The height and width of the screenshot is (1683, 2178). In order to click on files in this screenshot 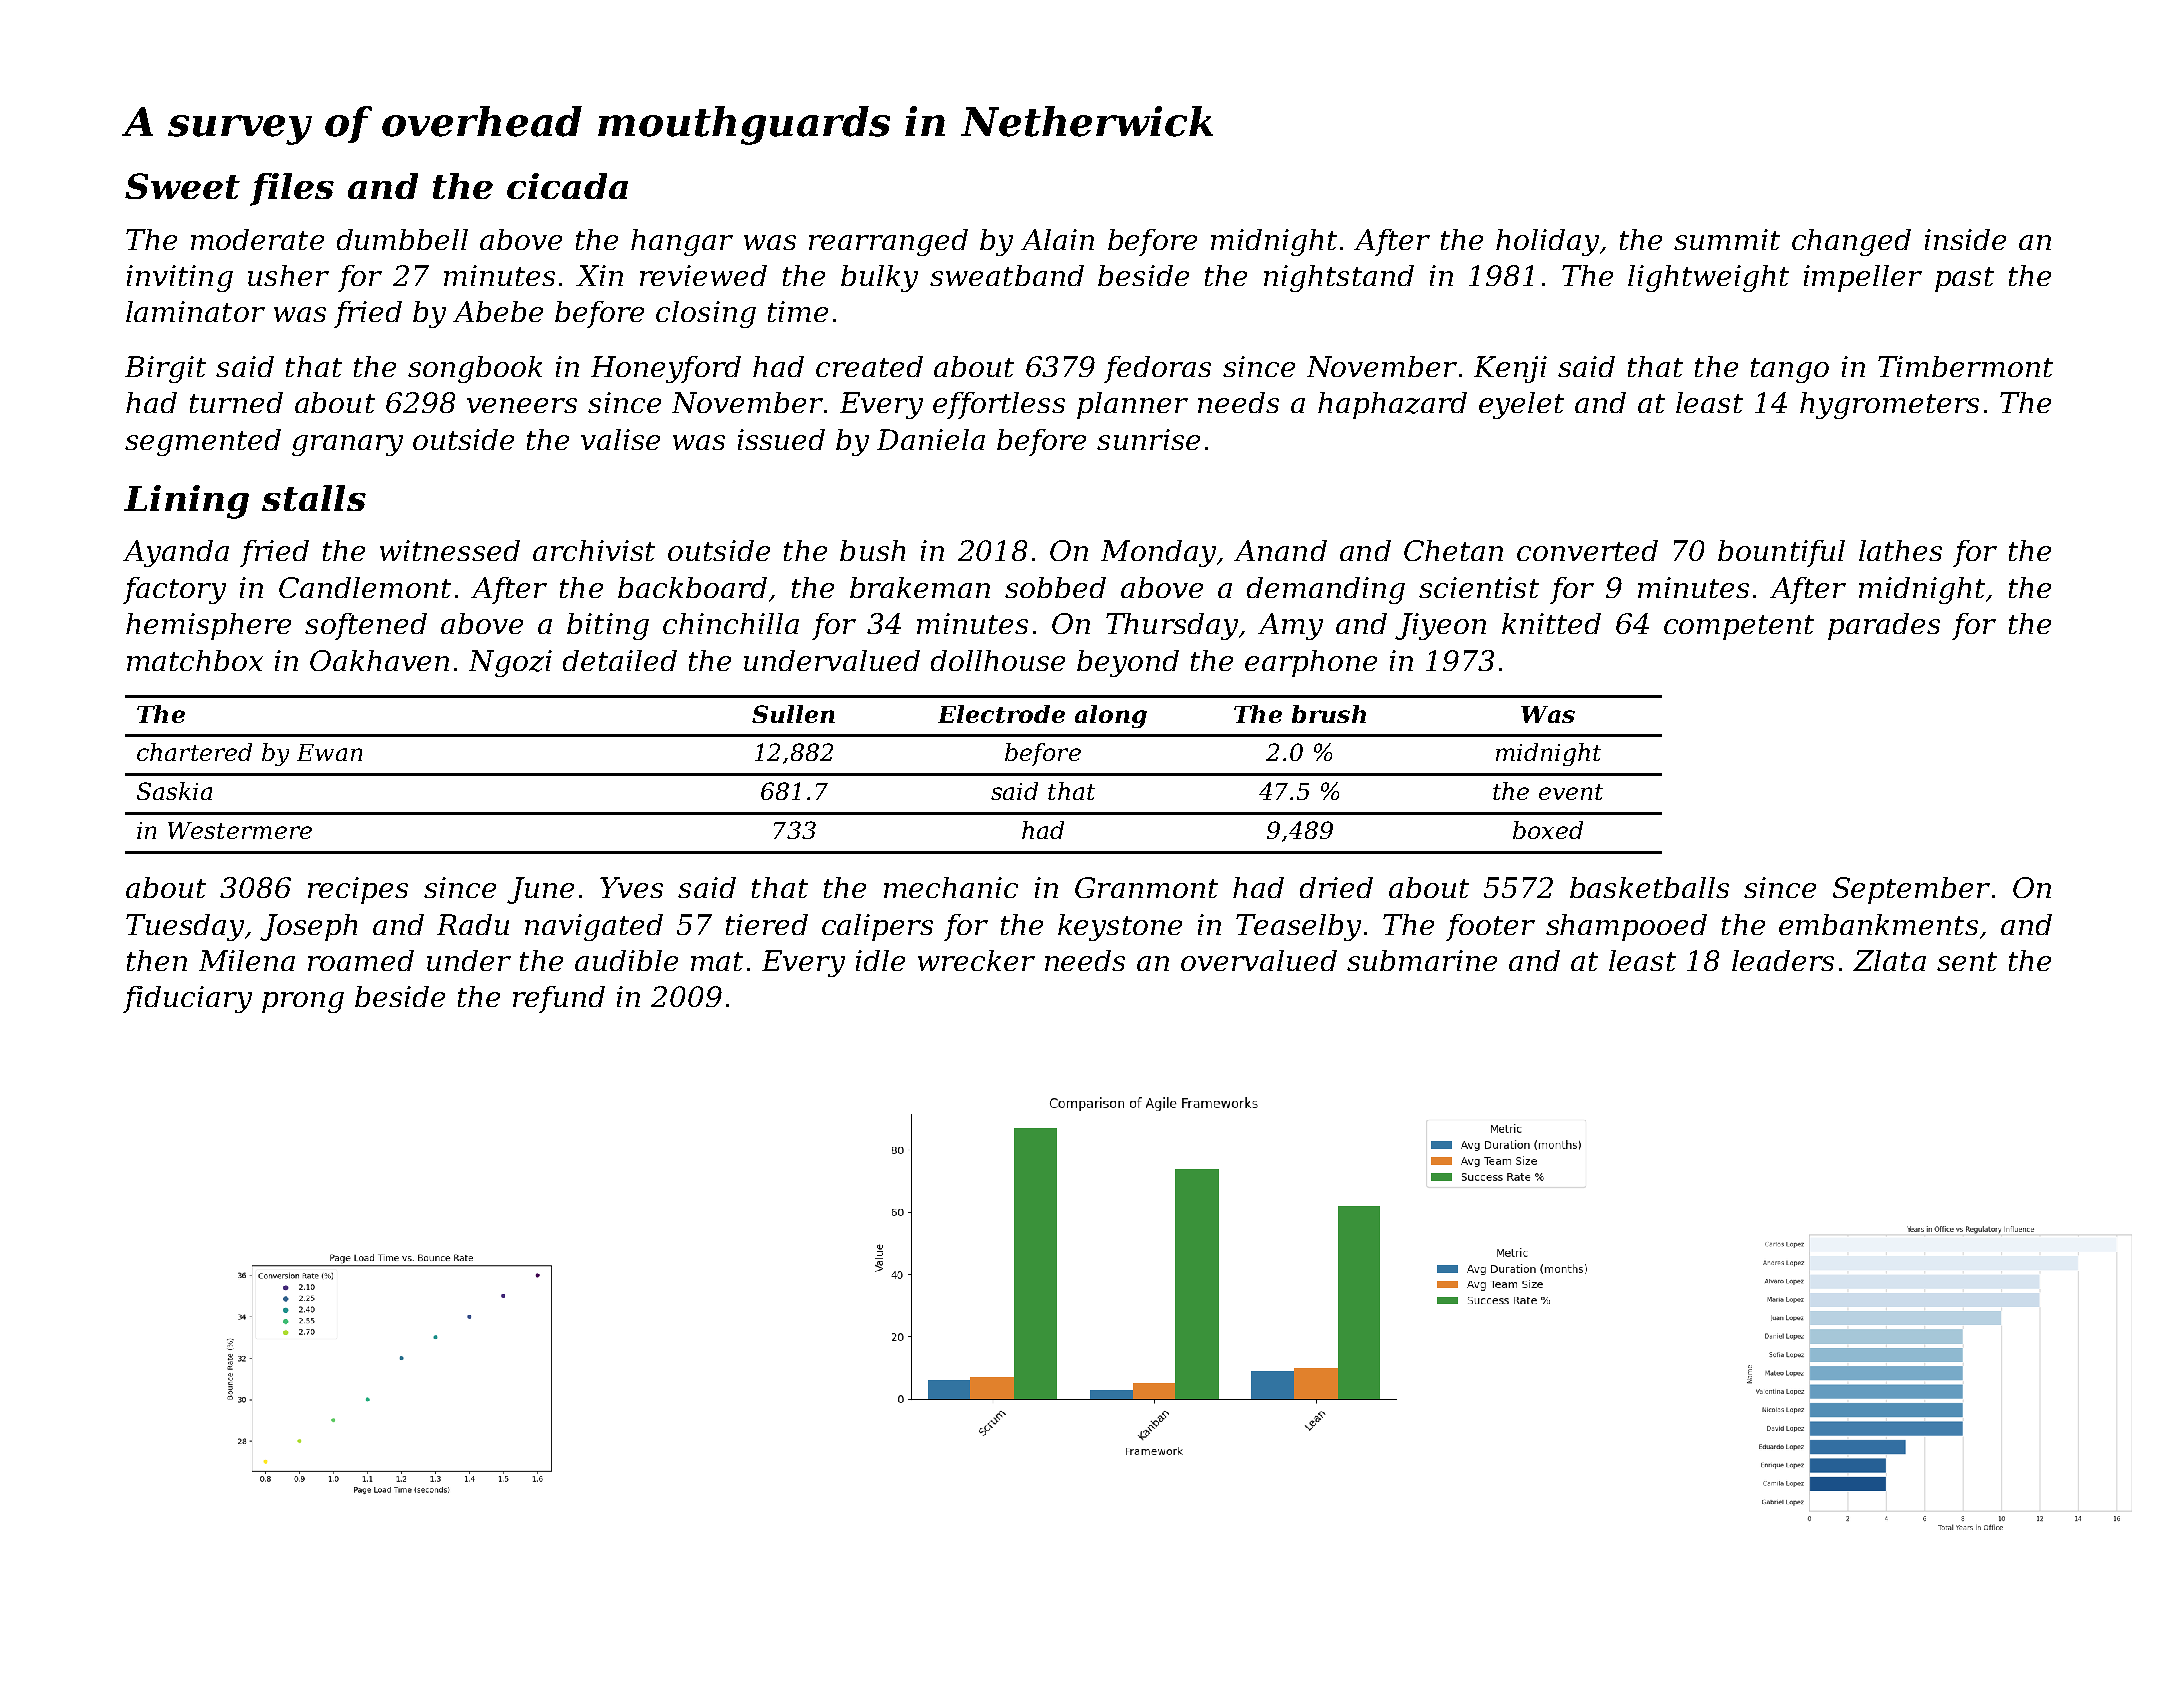, I will do `click(292, 189)`.
